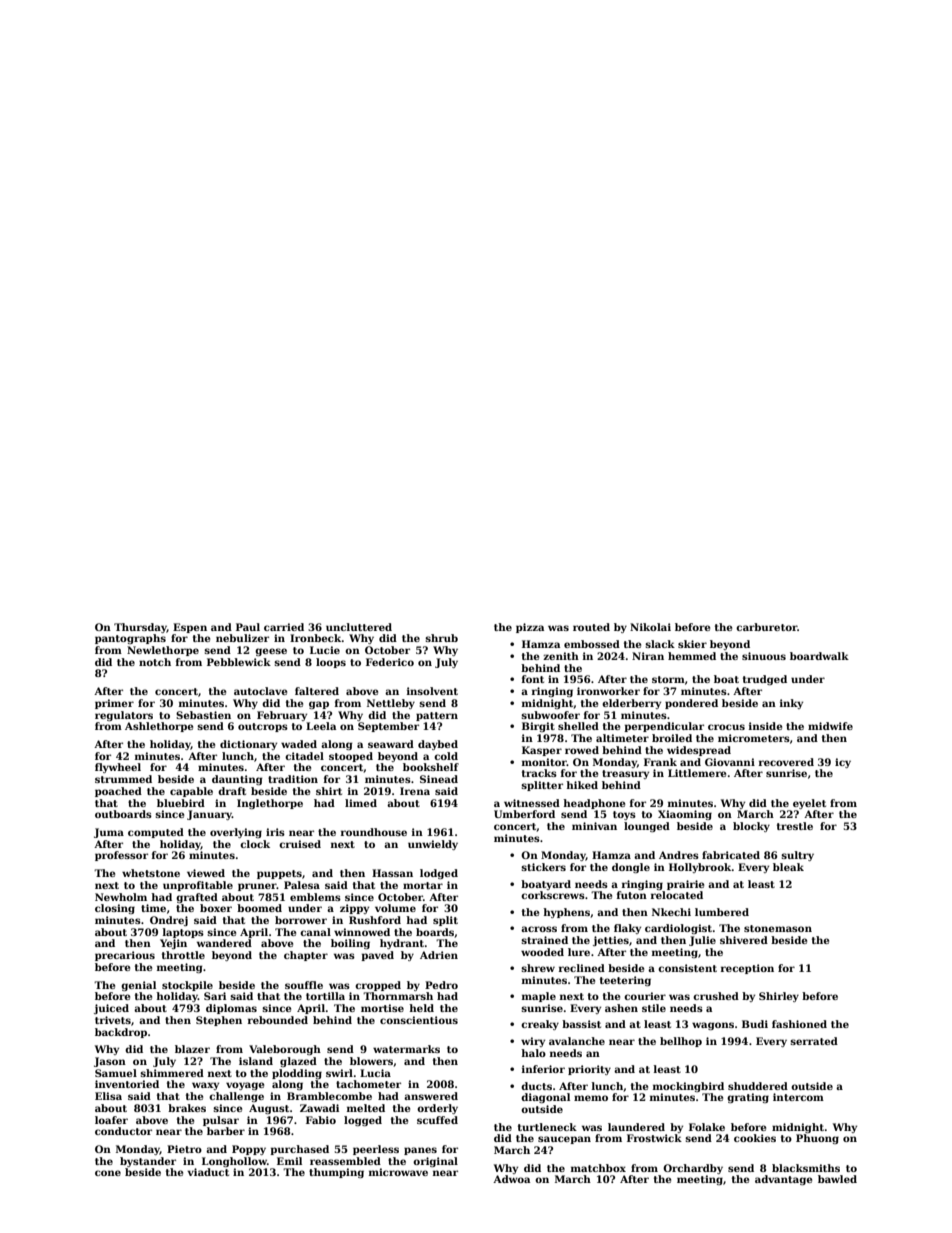  Describe the element at coordinates (530, 628) in the page. I see `pizza` at that location.
